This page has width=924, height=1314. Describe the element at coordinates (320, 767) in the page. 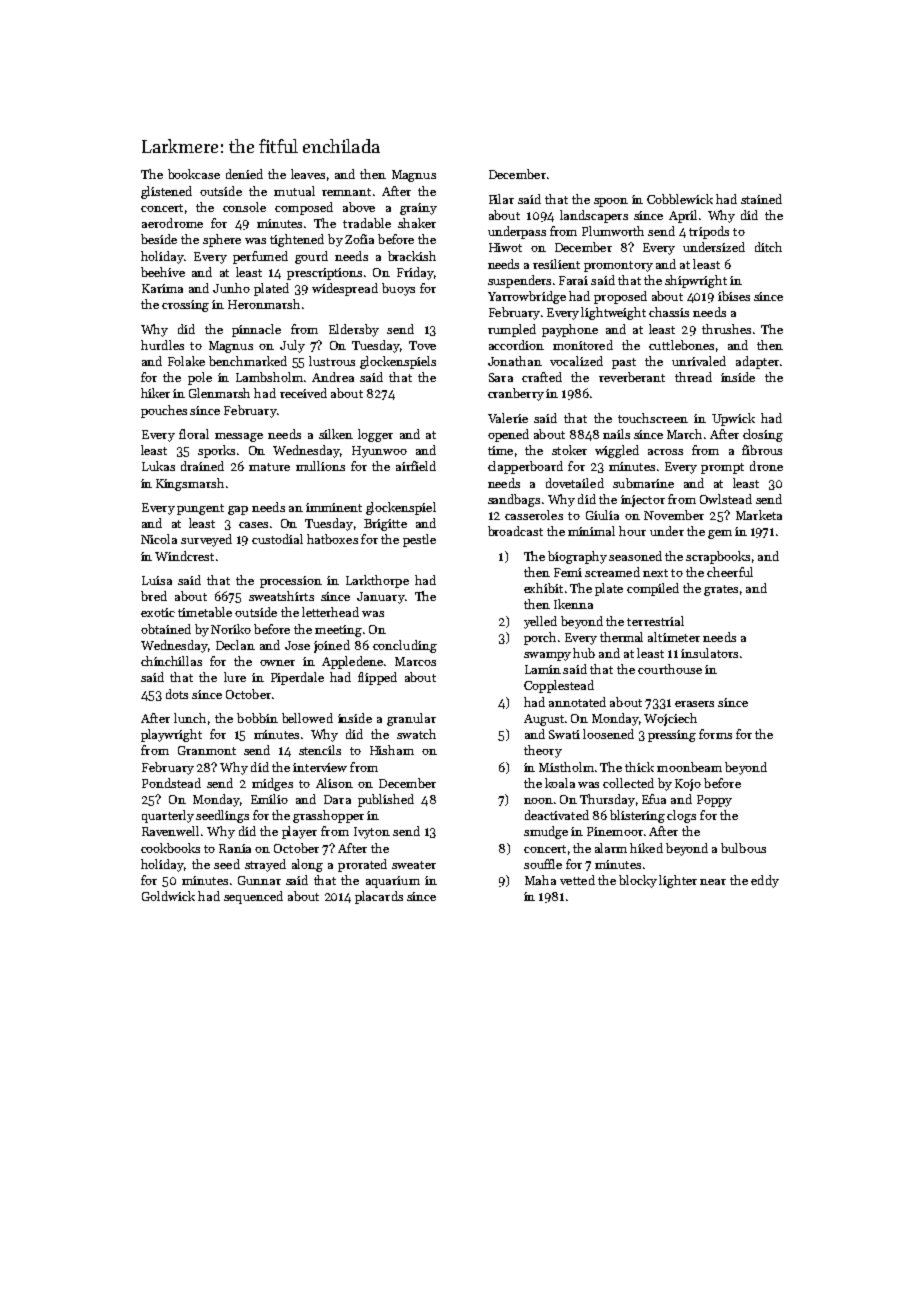

I see `interview` at that location.
